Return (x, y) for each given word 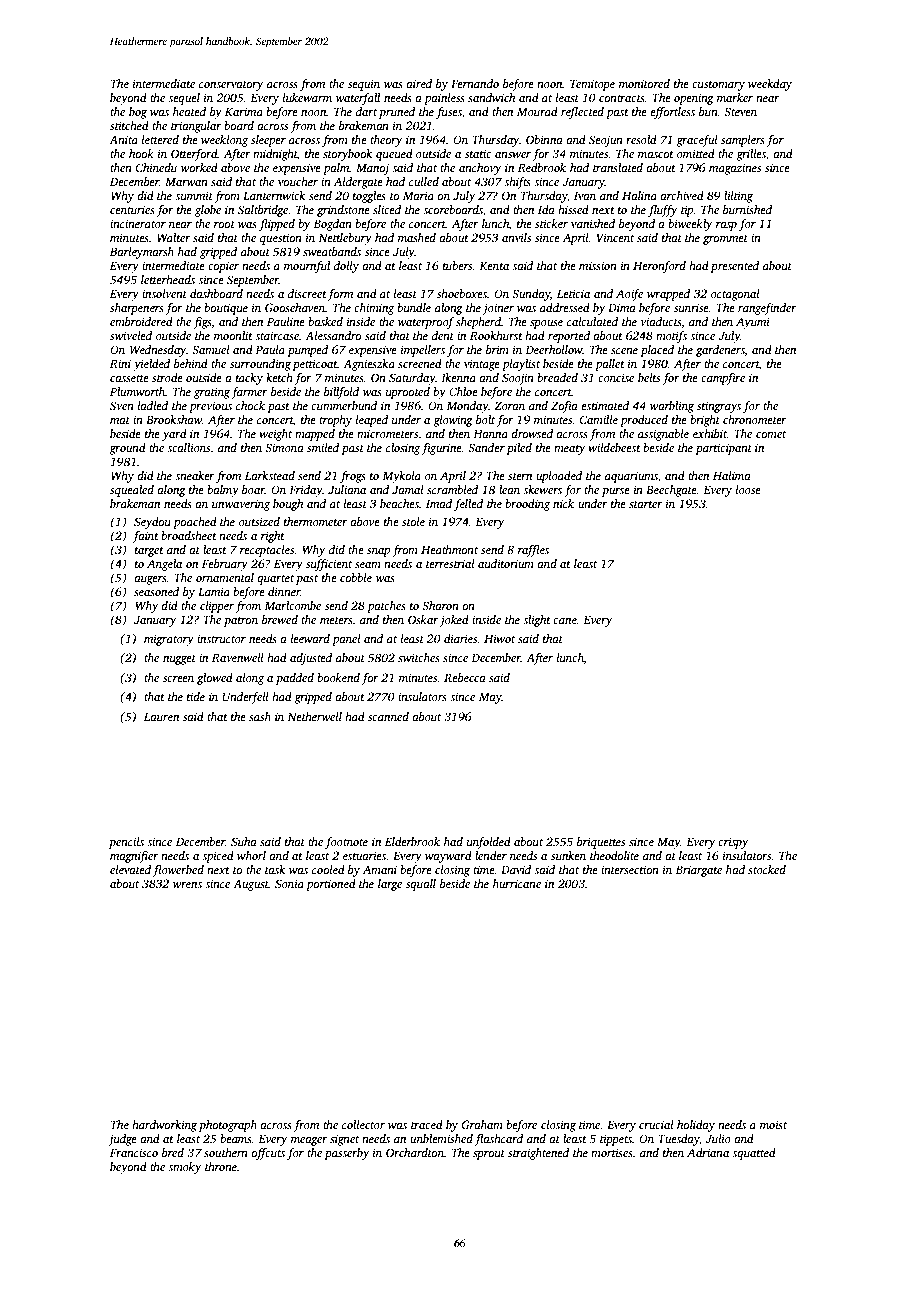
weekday (770, 85)
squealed (132, 491)
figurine (442, 449)
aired (419, 83)
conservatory (231, 86)
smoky (184, 1168)
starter (646, 504)
